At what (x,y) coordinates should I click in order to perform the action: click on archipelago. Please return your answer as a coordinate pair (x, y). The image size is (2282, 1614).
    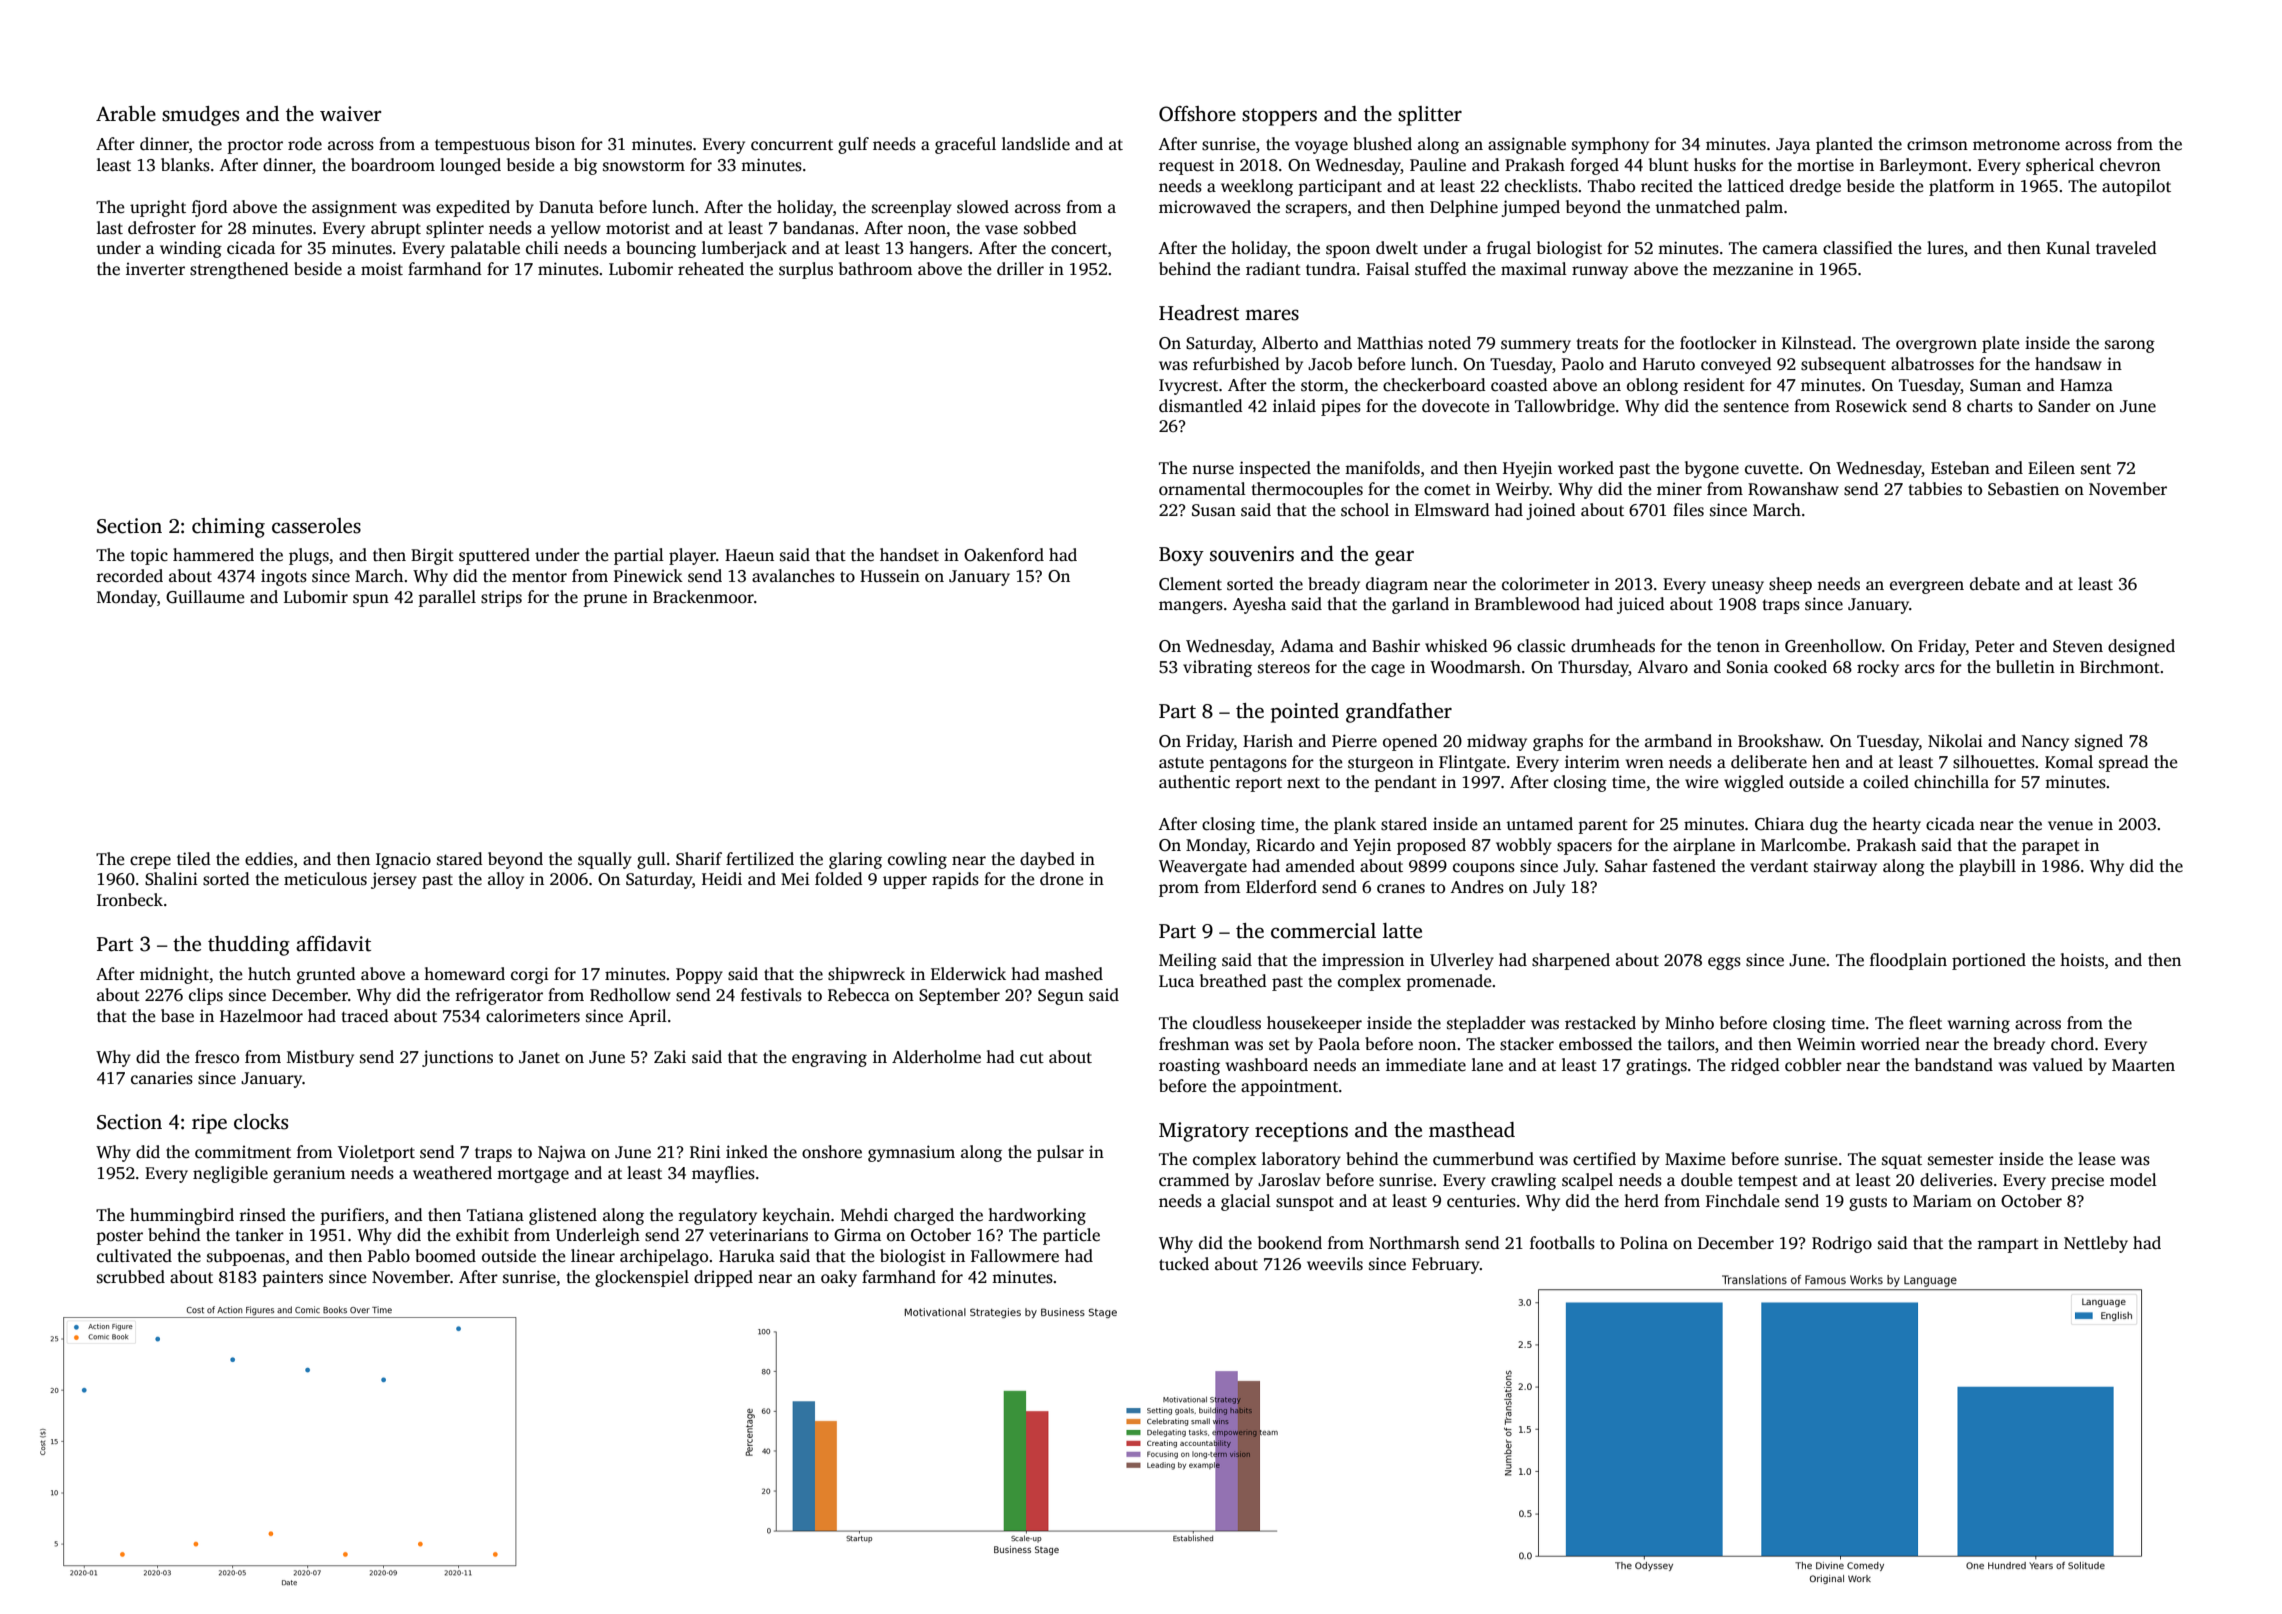
    Looking at the image, I should click on (664, 1257).
